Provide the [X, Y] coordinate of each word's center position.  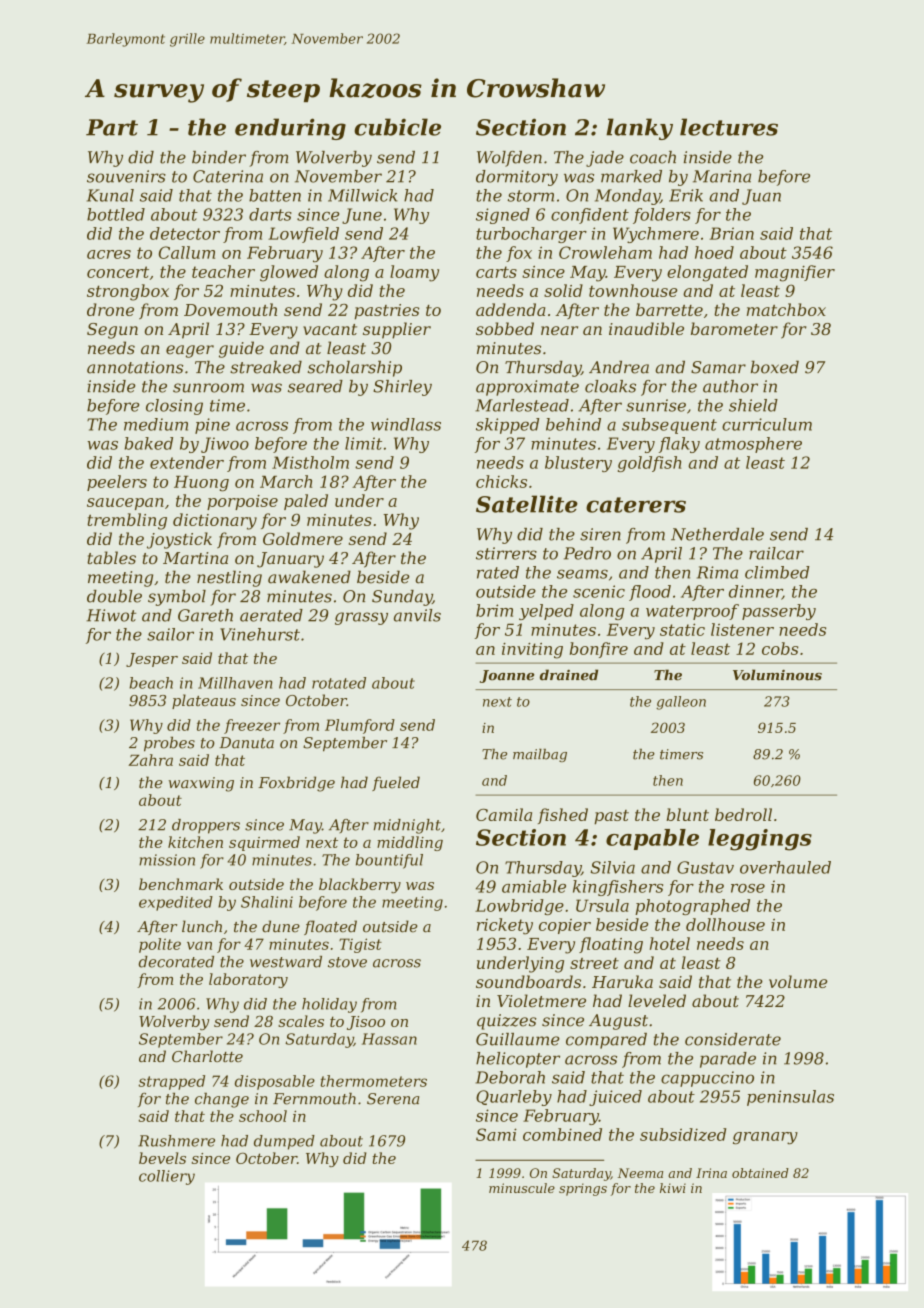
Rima [717, 572]
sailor [170, 634]
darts [270, 214]
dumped [284, 1142]
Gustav [705, 867]
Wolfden [509, 159]
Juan [761, 197]
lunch [202, 926]
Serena [393, 1099]
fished [563, 816]
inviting [532, 651]
